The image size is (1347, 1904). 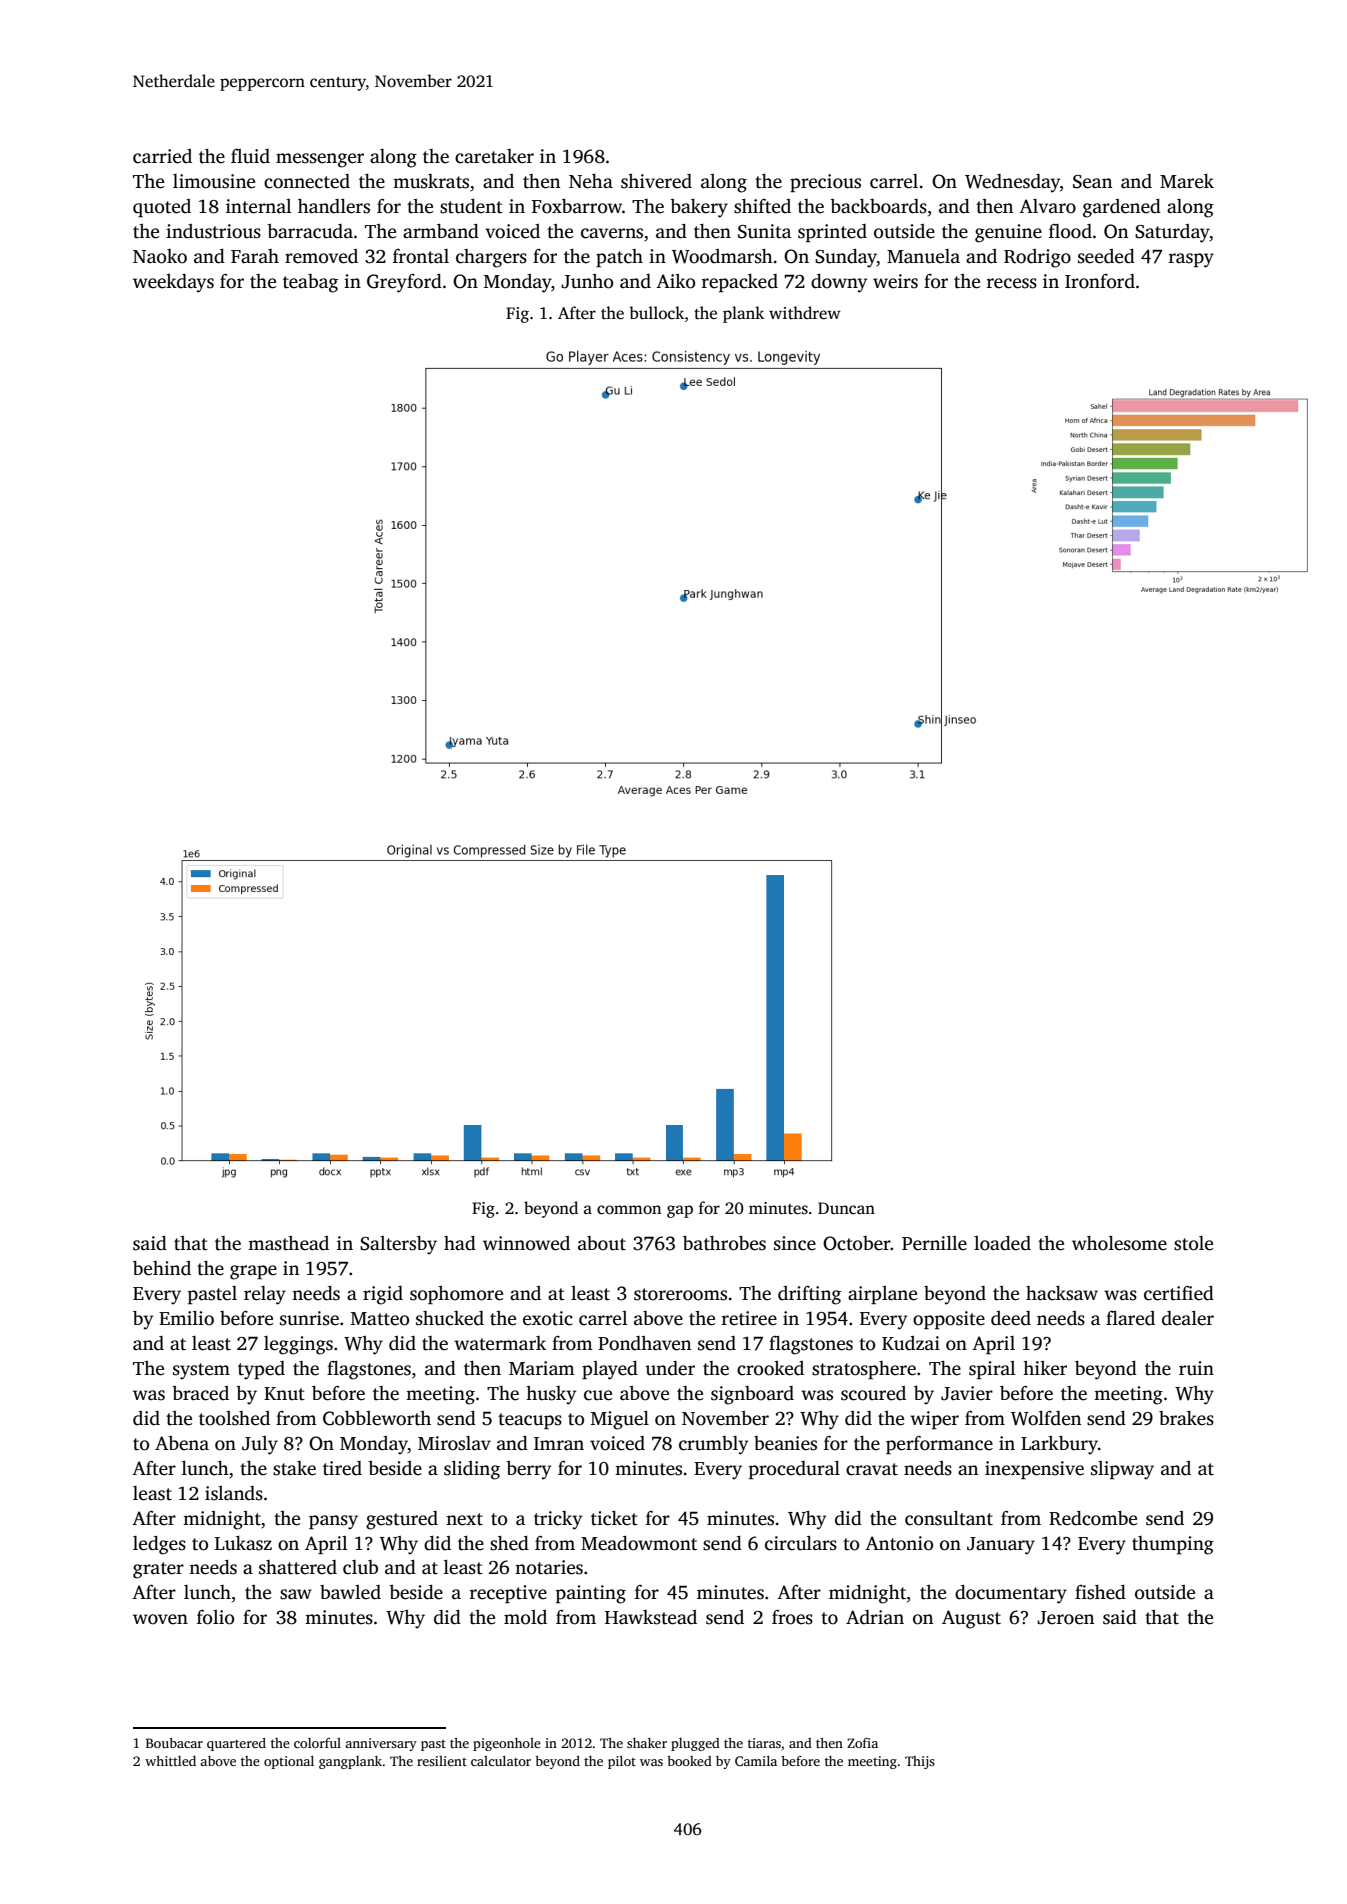 I want to click on masthead, so click(x=288, y=1243).
